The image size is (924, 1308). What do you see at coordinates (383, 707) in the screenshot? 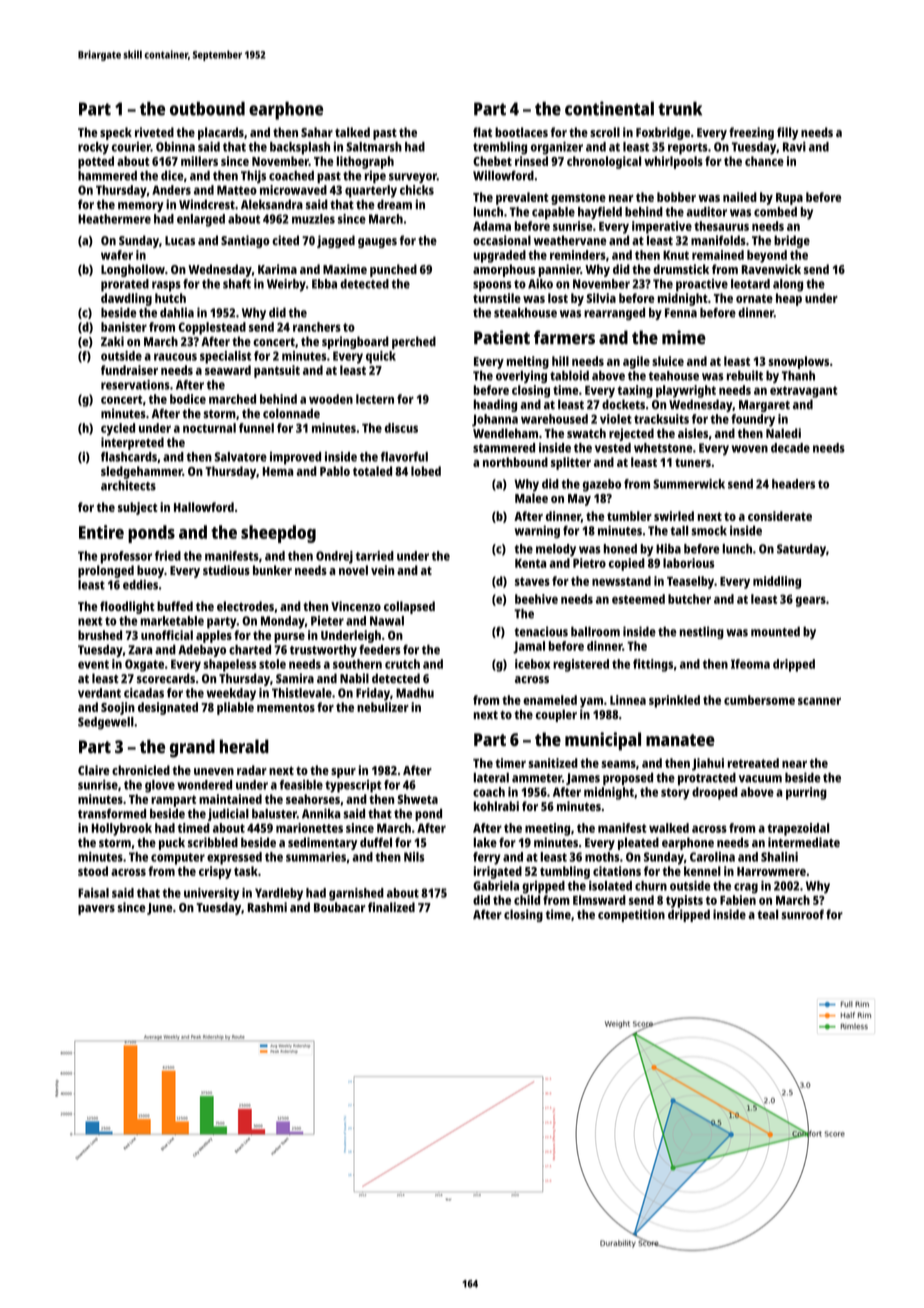
I see `nebulizer` at bounding box center [383, 707].
